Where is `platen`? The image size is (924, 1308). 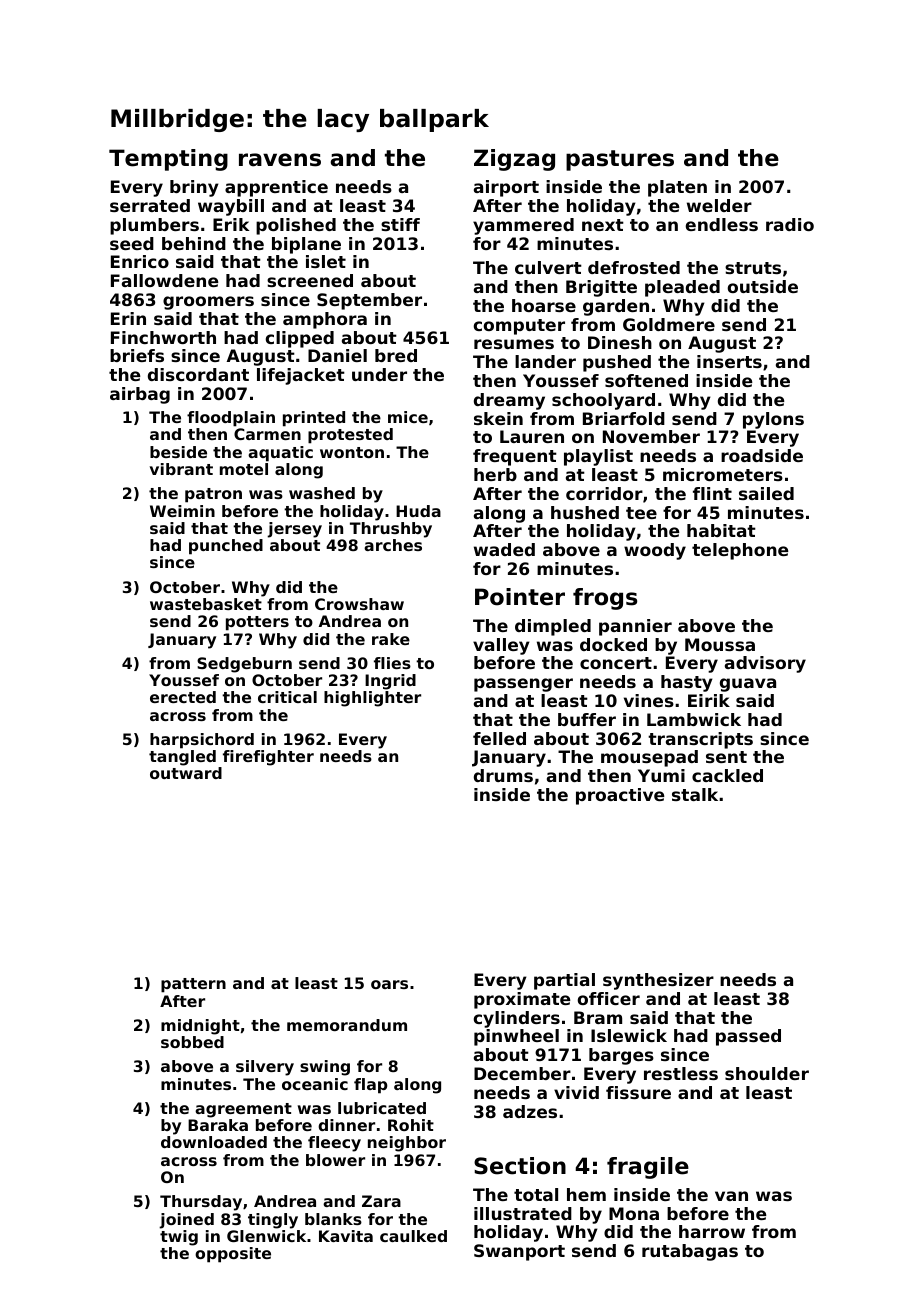 platen is located at coordinates (677, 188).
